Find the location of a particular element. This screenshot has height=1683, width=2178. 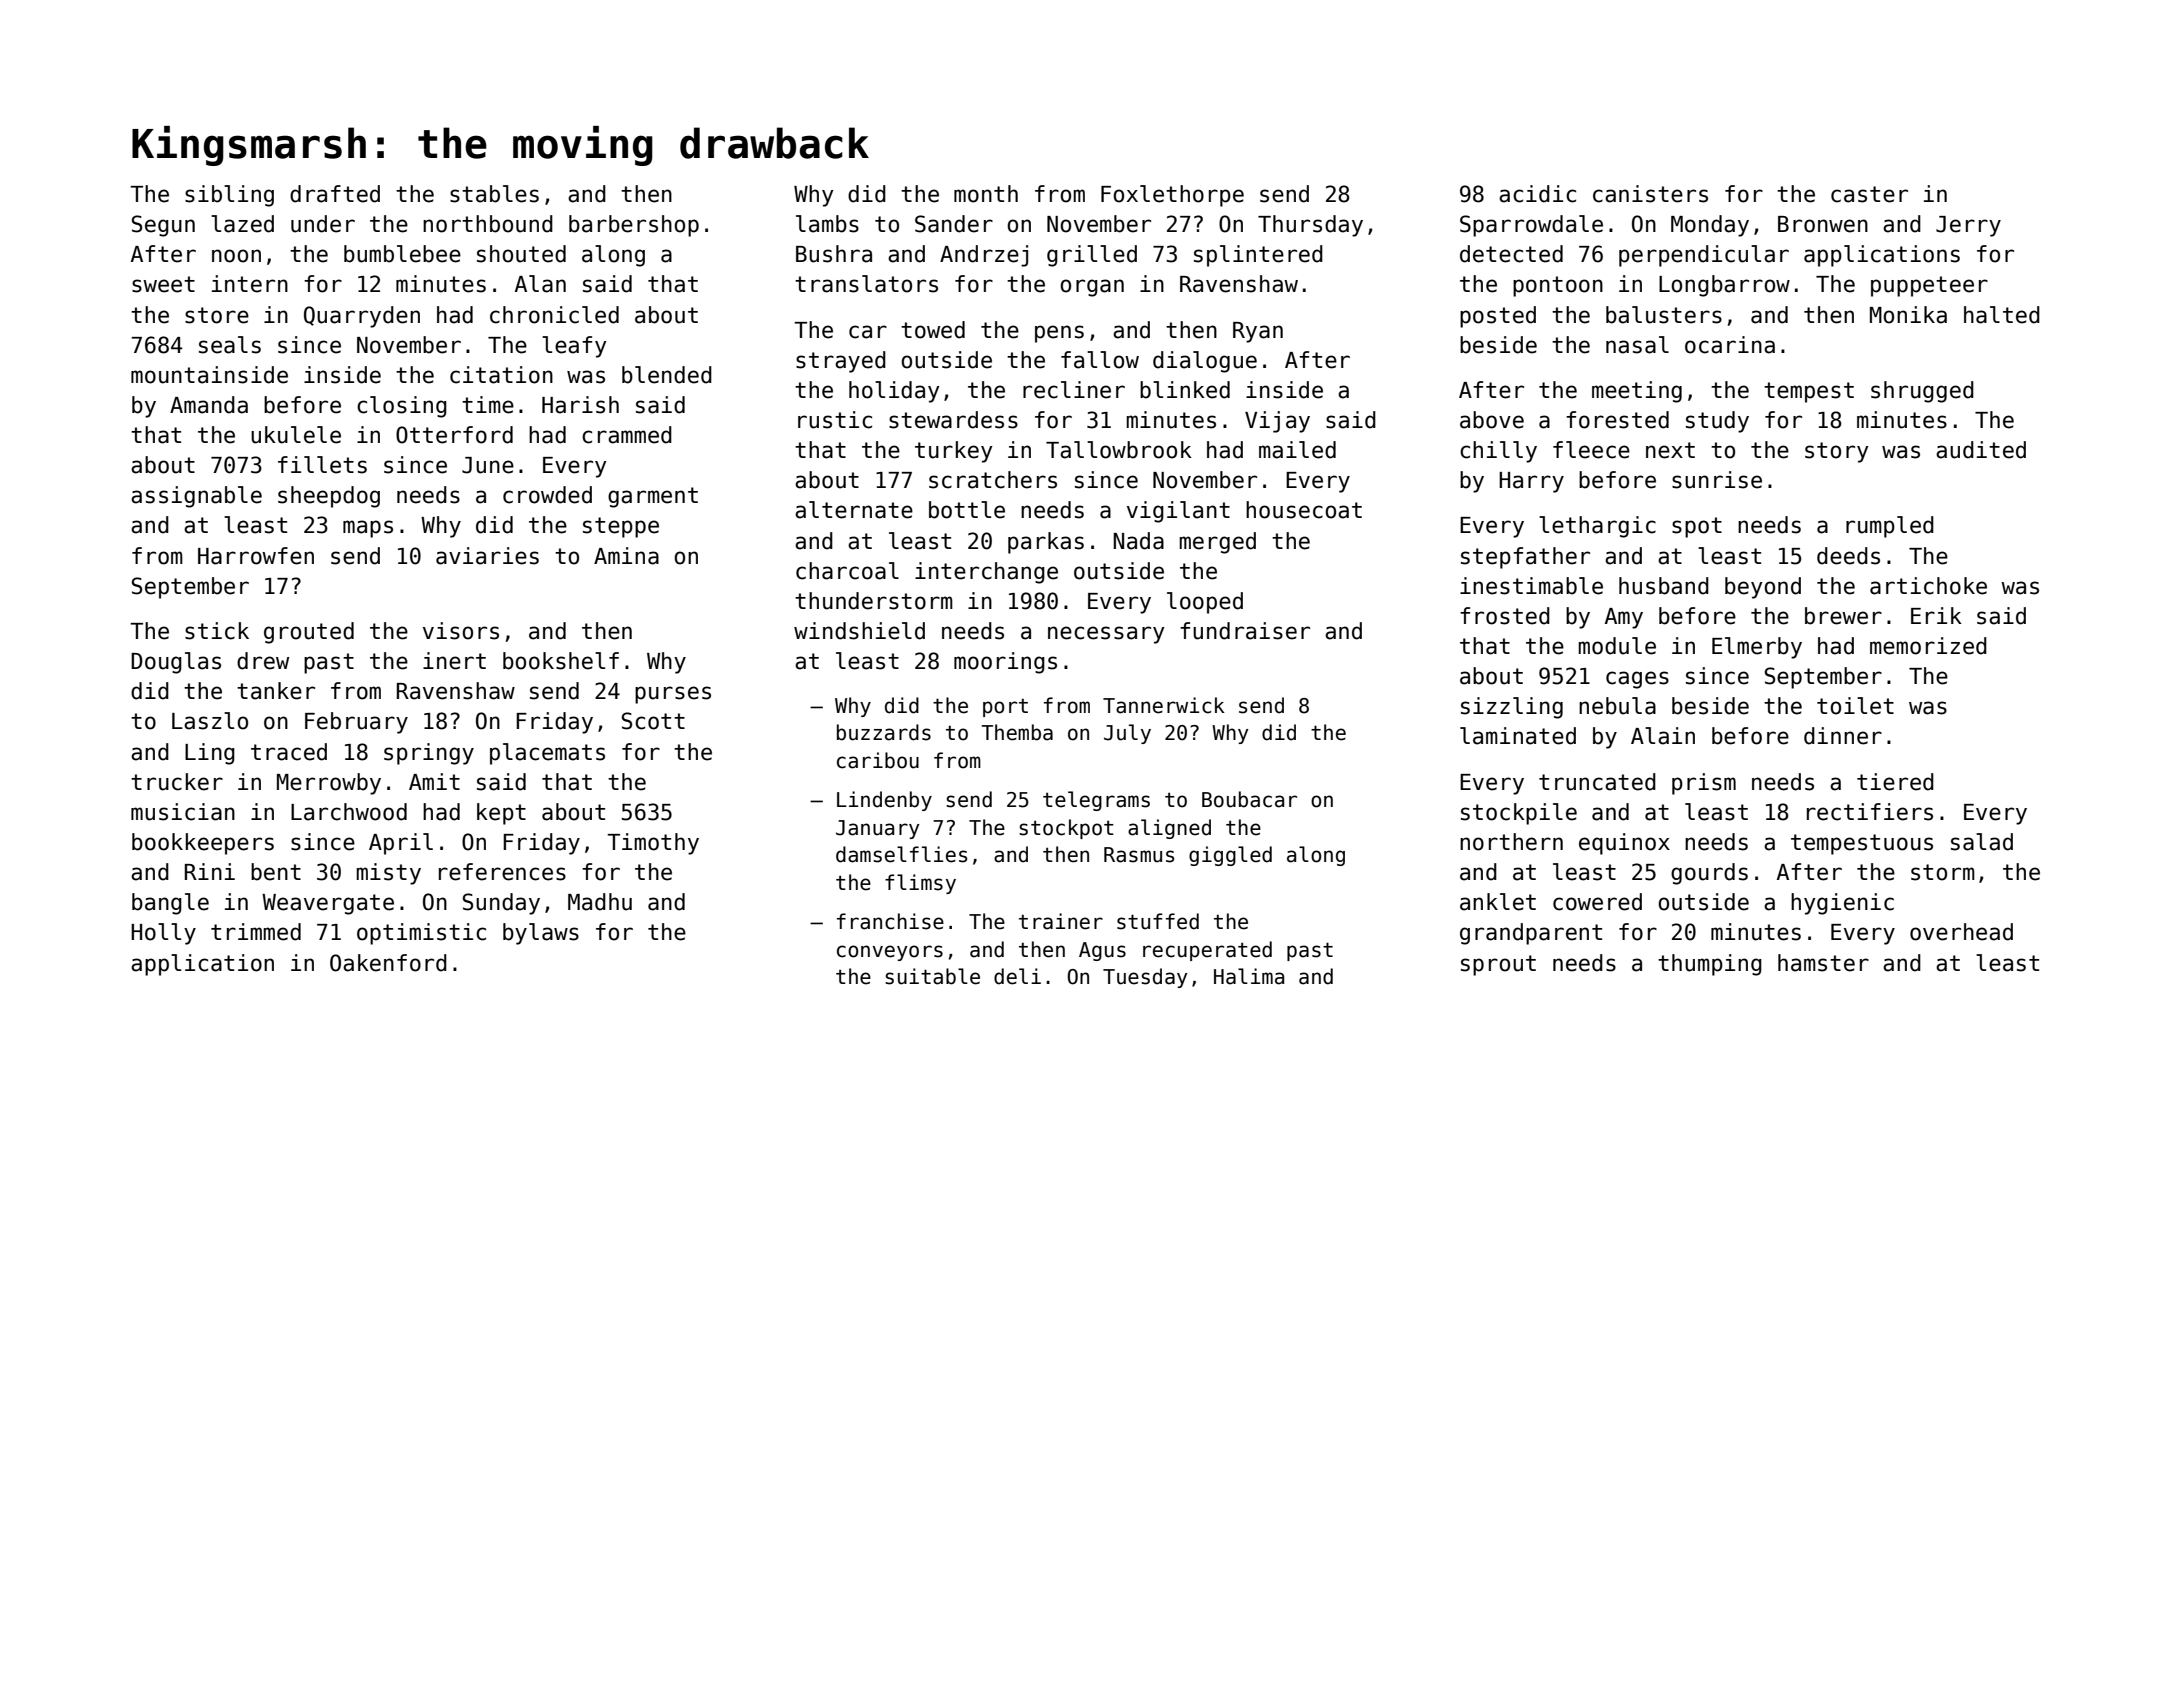

parkas is located at coordinates (1046, 543).
